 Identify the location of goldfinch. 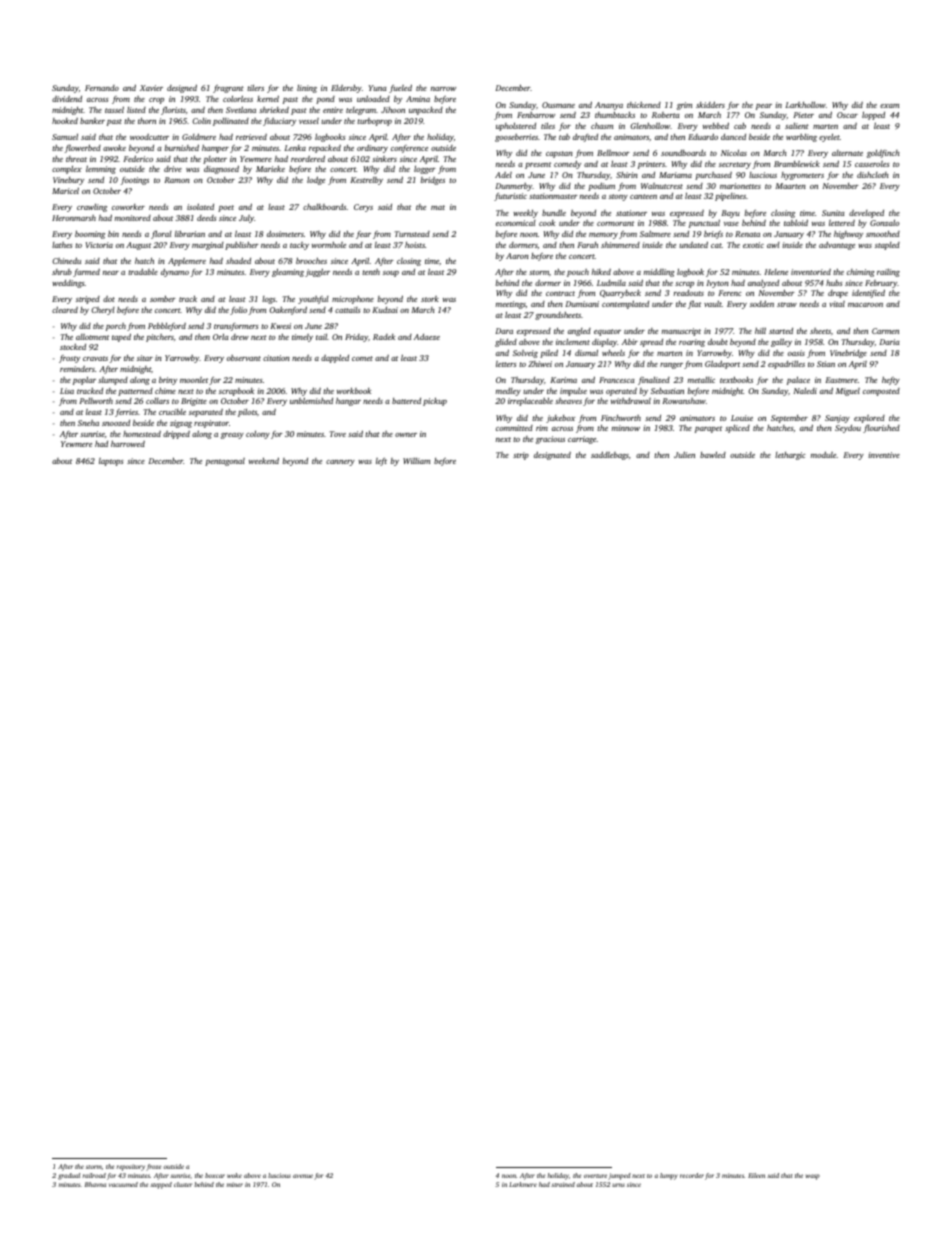
(883, 154).
